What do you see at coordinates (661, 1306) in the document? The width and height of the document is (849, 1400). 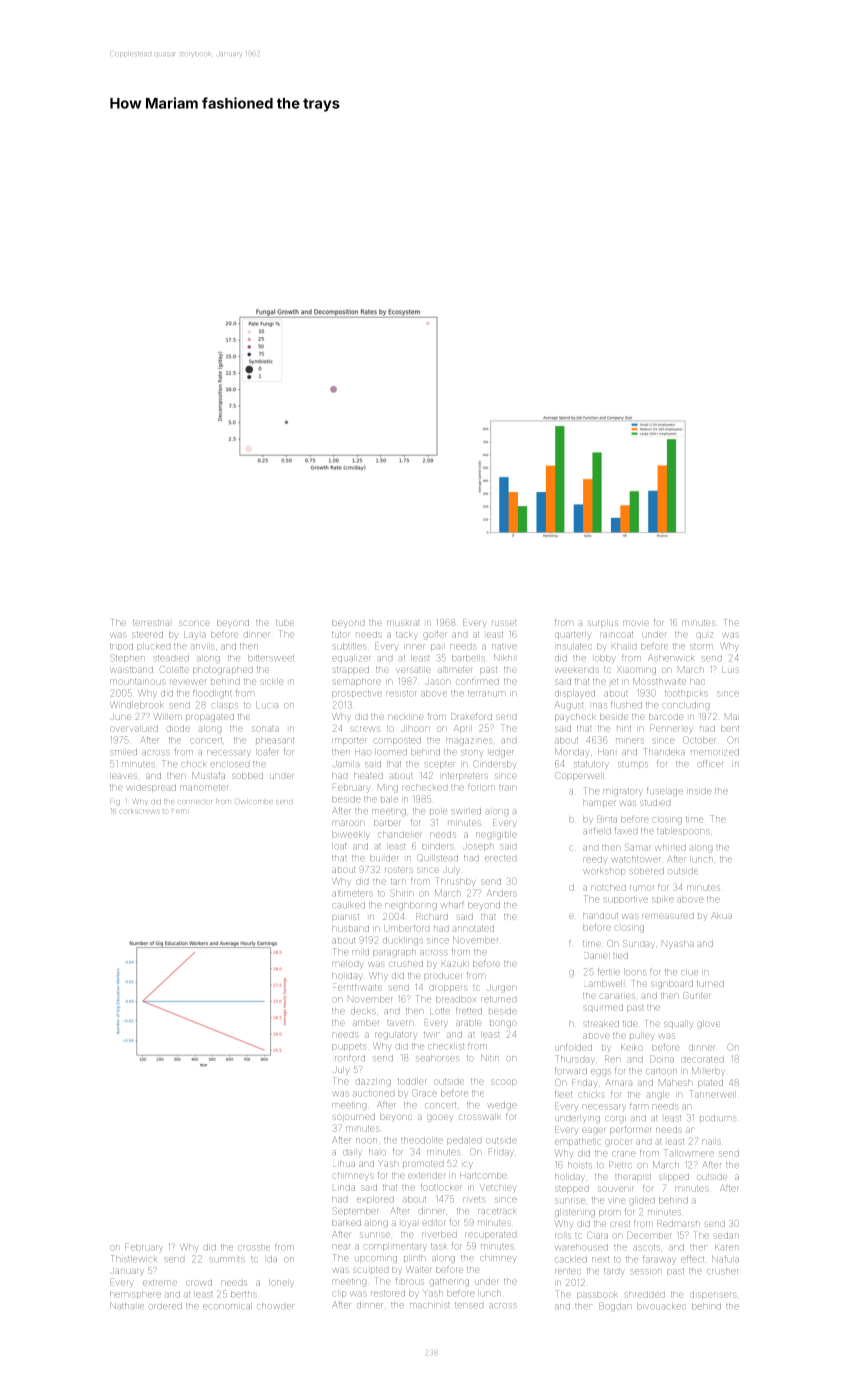 I see `bivouacked` at bounding box center [661, 1306].
